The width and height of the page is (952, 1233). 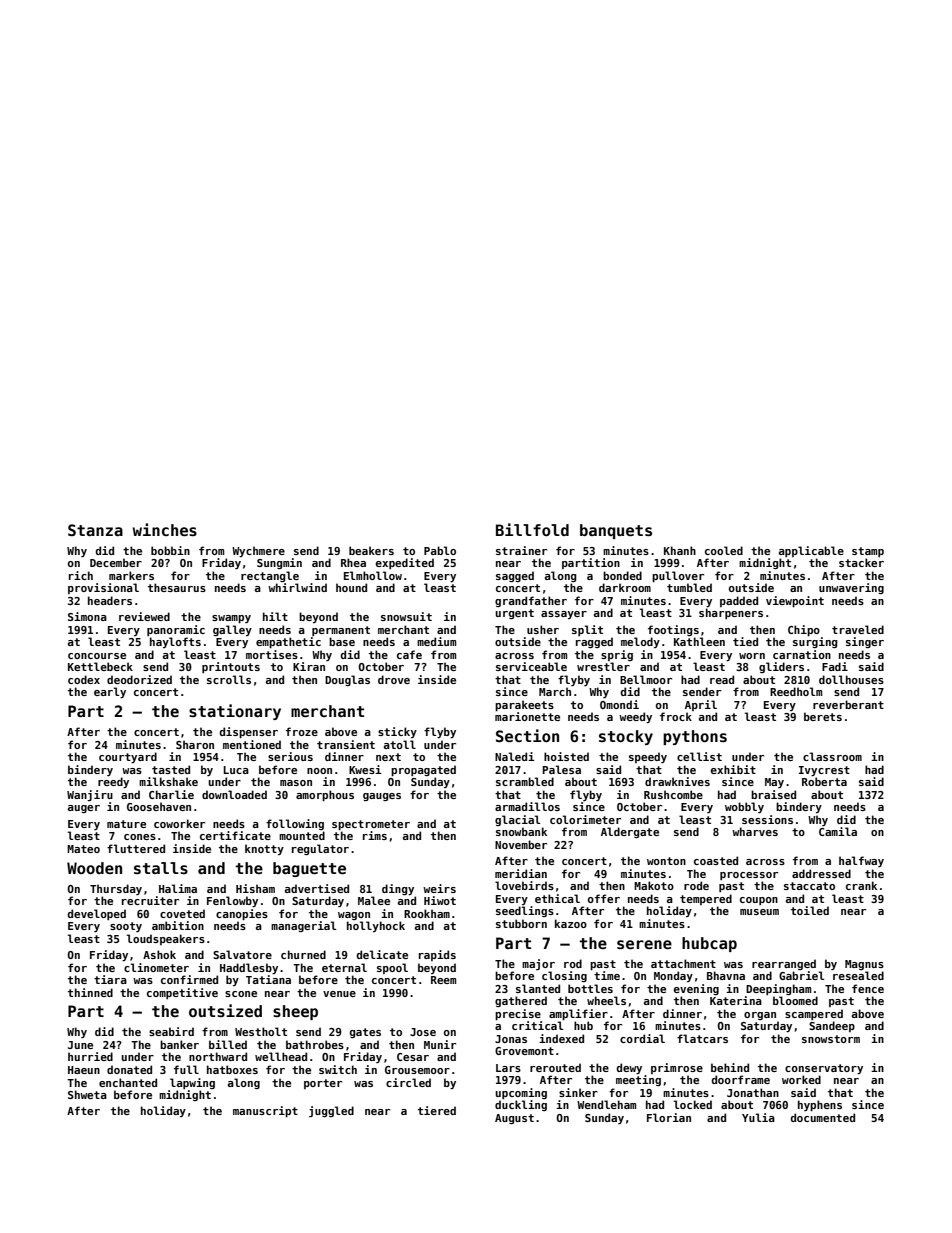 I want to click on hilt, so click(x=275, y=616).
